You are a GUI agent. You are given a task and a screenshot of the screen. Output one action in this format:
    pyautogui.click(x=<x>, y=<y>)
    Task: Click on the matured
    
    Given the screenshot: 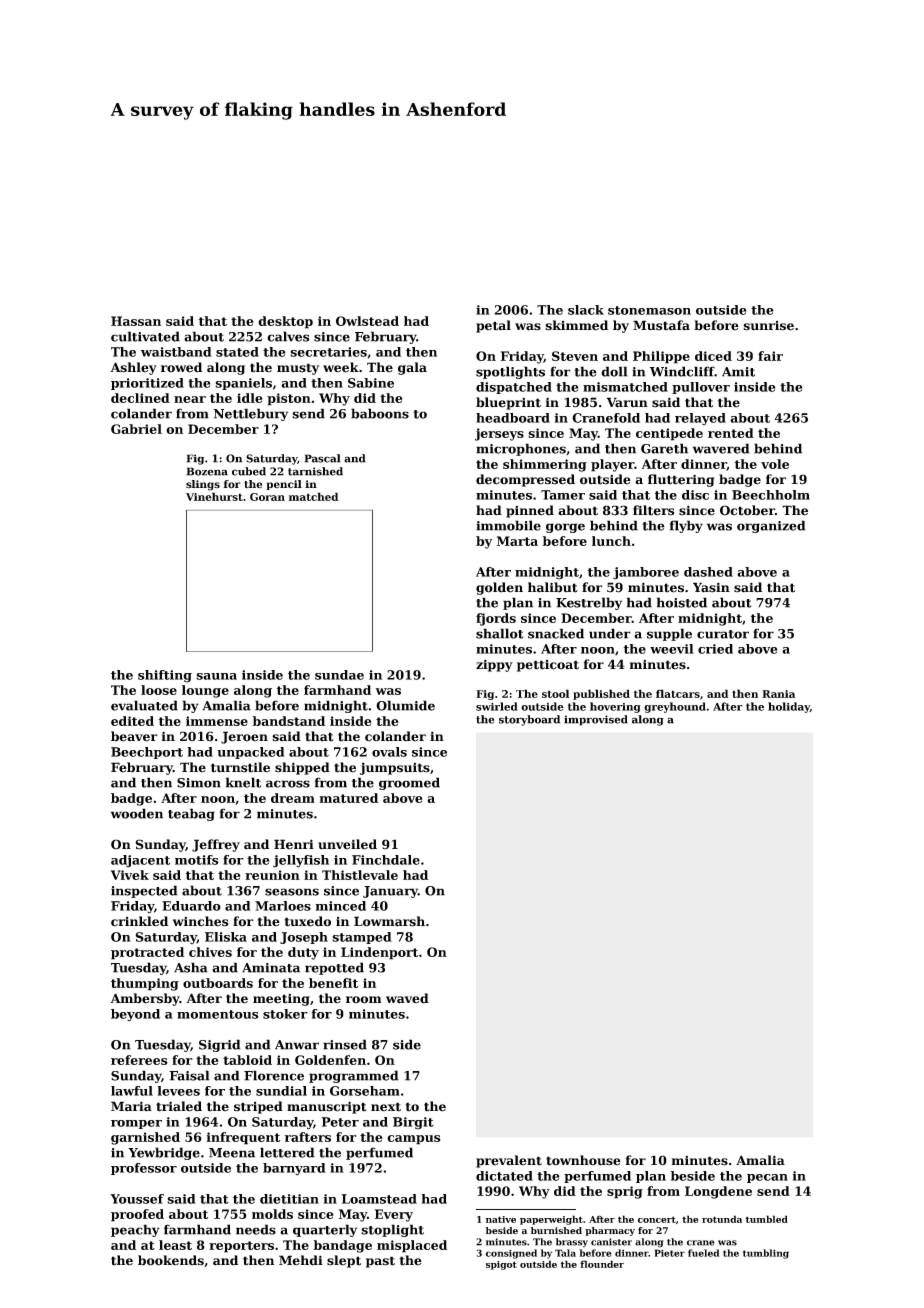 What is the action you would take?
    pyautogui.click(x=349, y=798)
